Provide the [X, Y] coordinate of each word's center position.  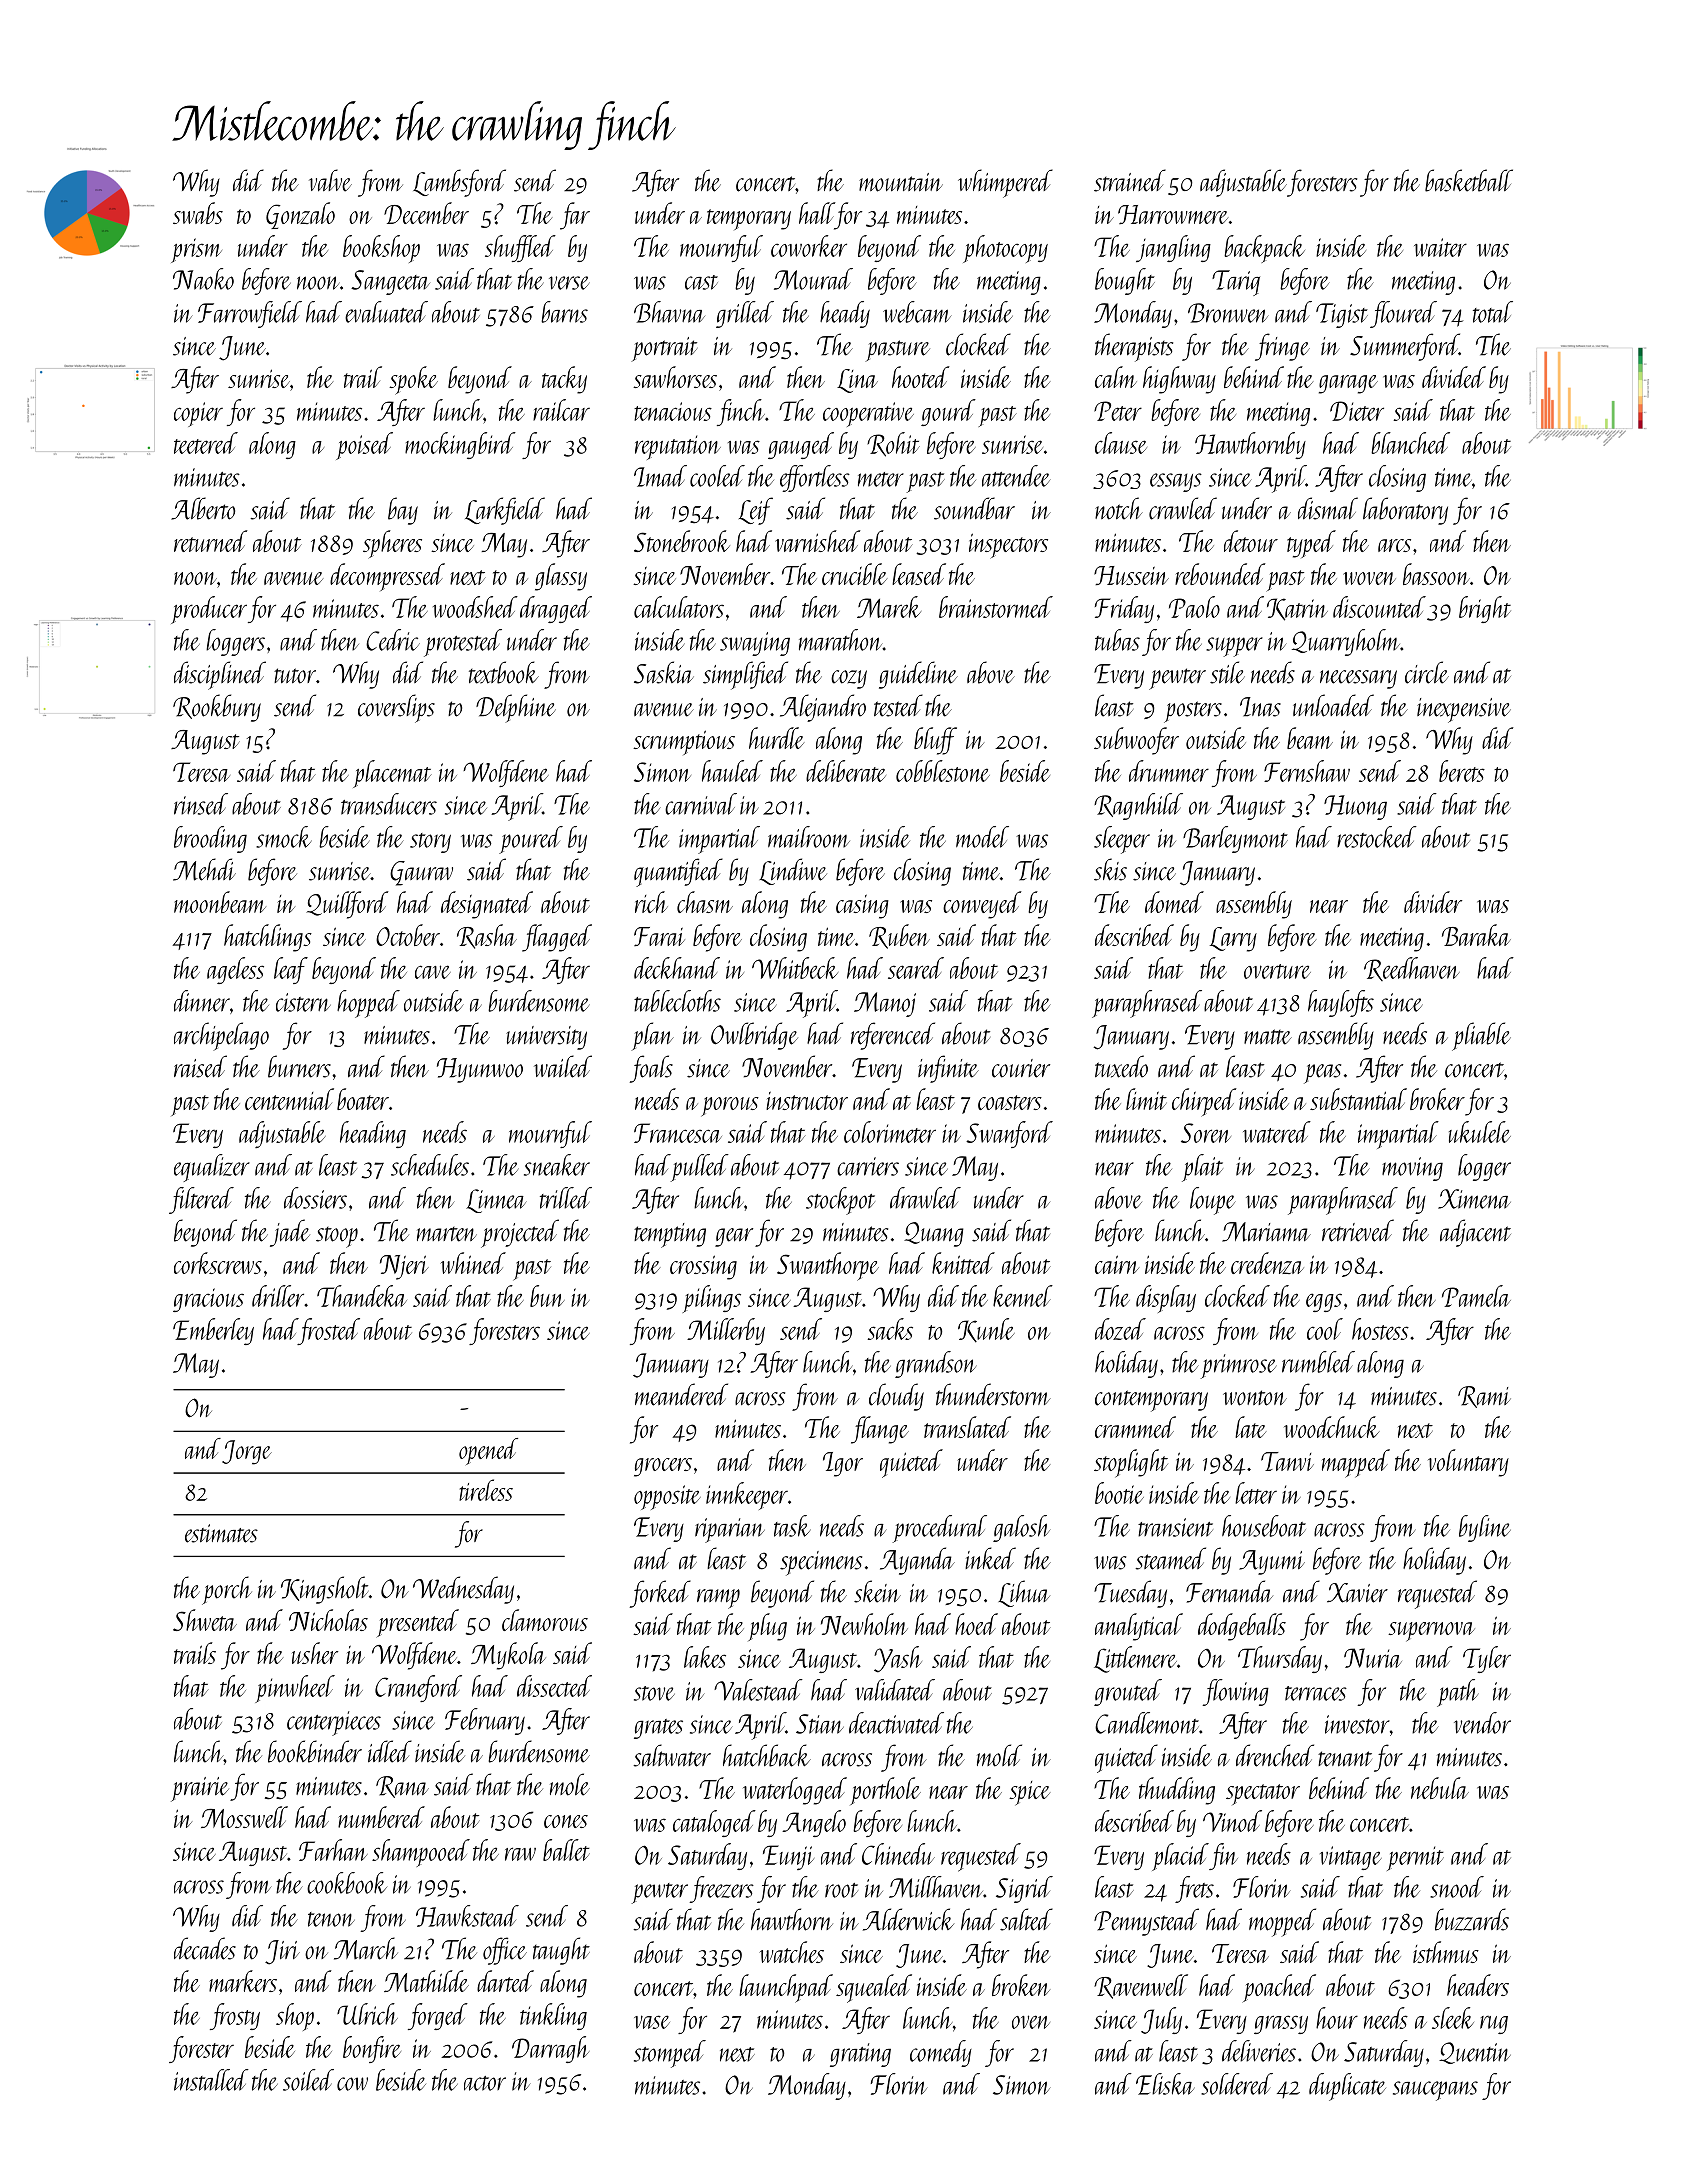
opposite [667, 1497]
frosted [329, 1331]
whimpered [1005, 183]
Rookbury [217, 708]
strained [1130, 180]
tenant [1345, 1759]
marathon [841, 640]
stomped [670, 2054]
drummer [1169, 771]
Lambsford [459, 183]
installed [211, 2080]
